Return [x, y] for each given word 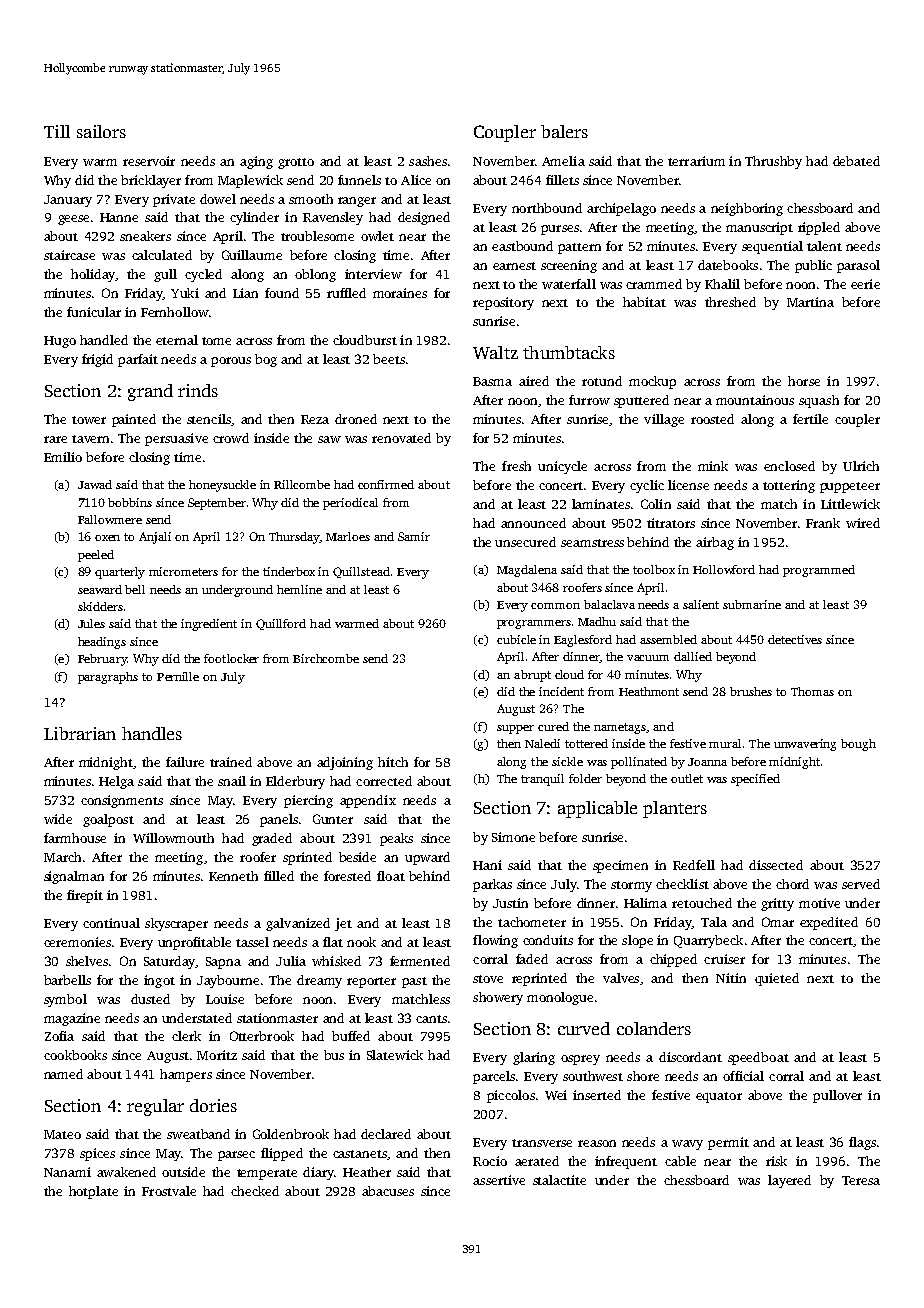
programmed [819, 571]
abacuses [388, 1191]
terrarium [696, 161]
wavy [687, 1145]
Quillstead [361, 572]
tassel [252, 942]
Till [57, 131]
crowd [231, 438]
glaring [534, 1058]
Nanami [67, 1172]
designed [424, 218]
